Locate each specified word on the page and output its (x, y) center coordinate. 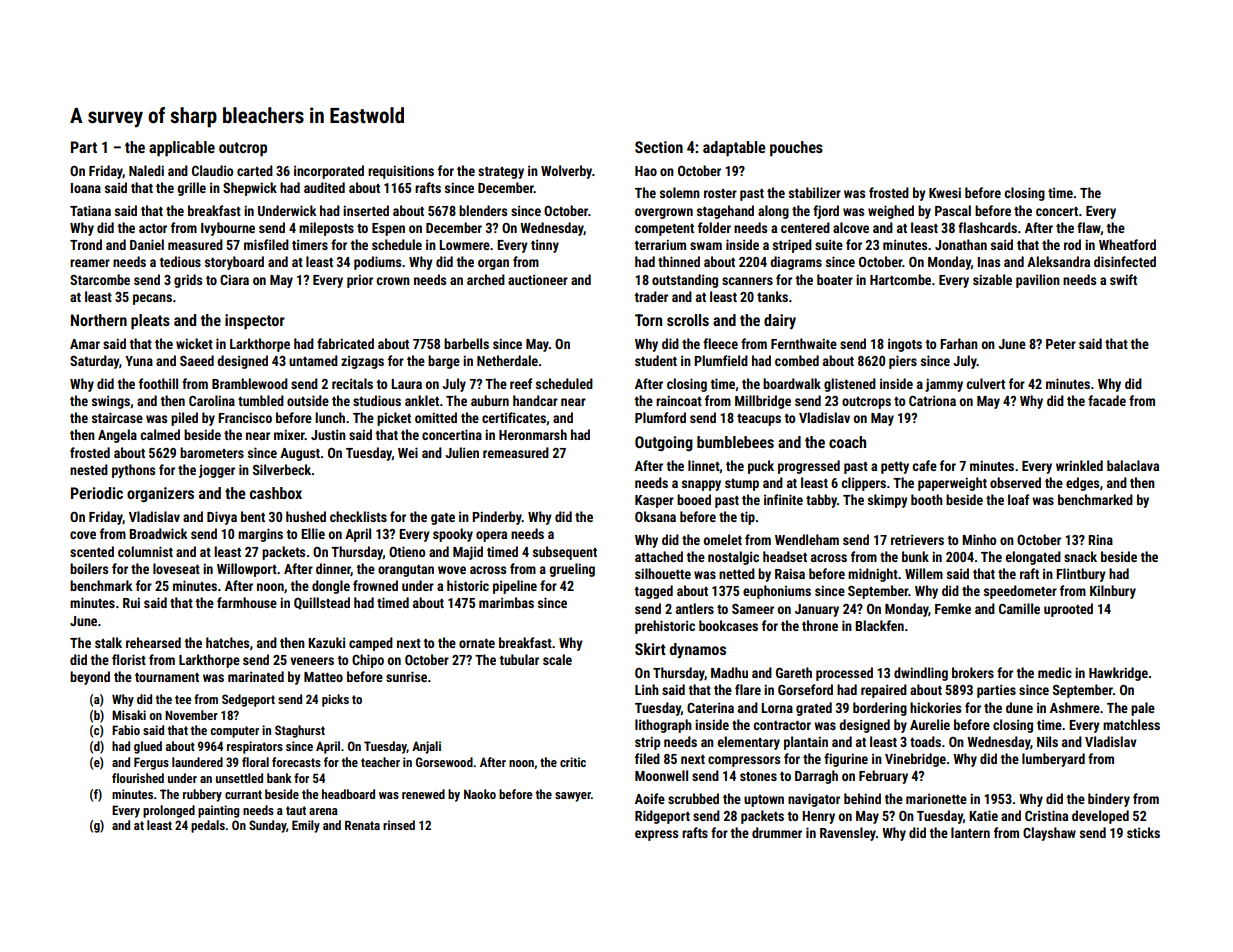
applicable (182, 149)
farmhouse (247, 602)
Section (659, 147)
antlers (695, 608)
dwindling (921, 674)
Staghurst (300, 731)
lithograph (663, 726)
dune (1019, 707)
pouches (796, 149)
